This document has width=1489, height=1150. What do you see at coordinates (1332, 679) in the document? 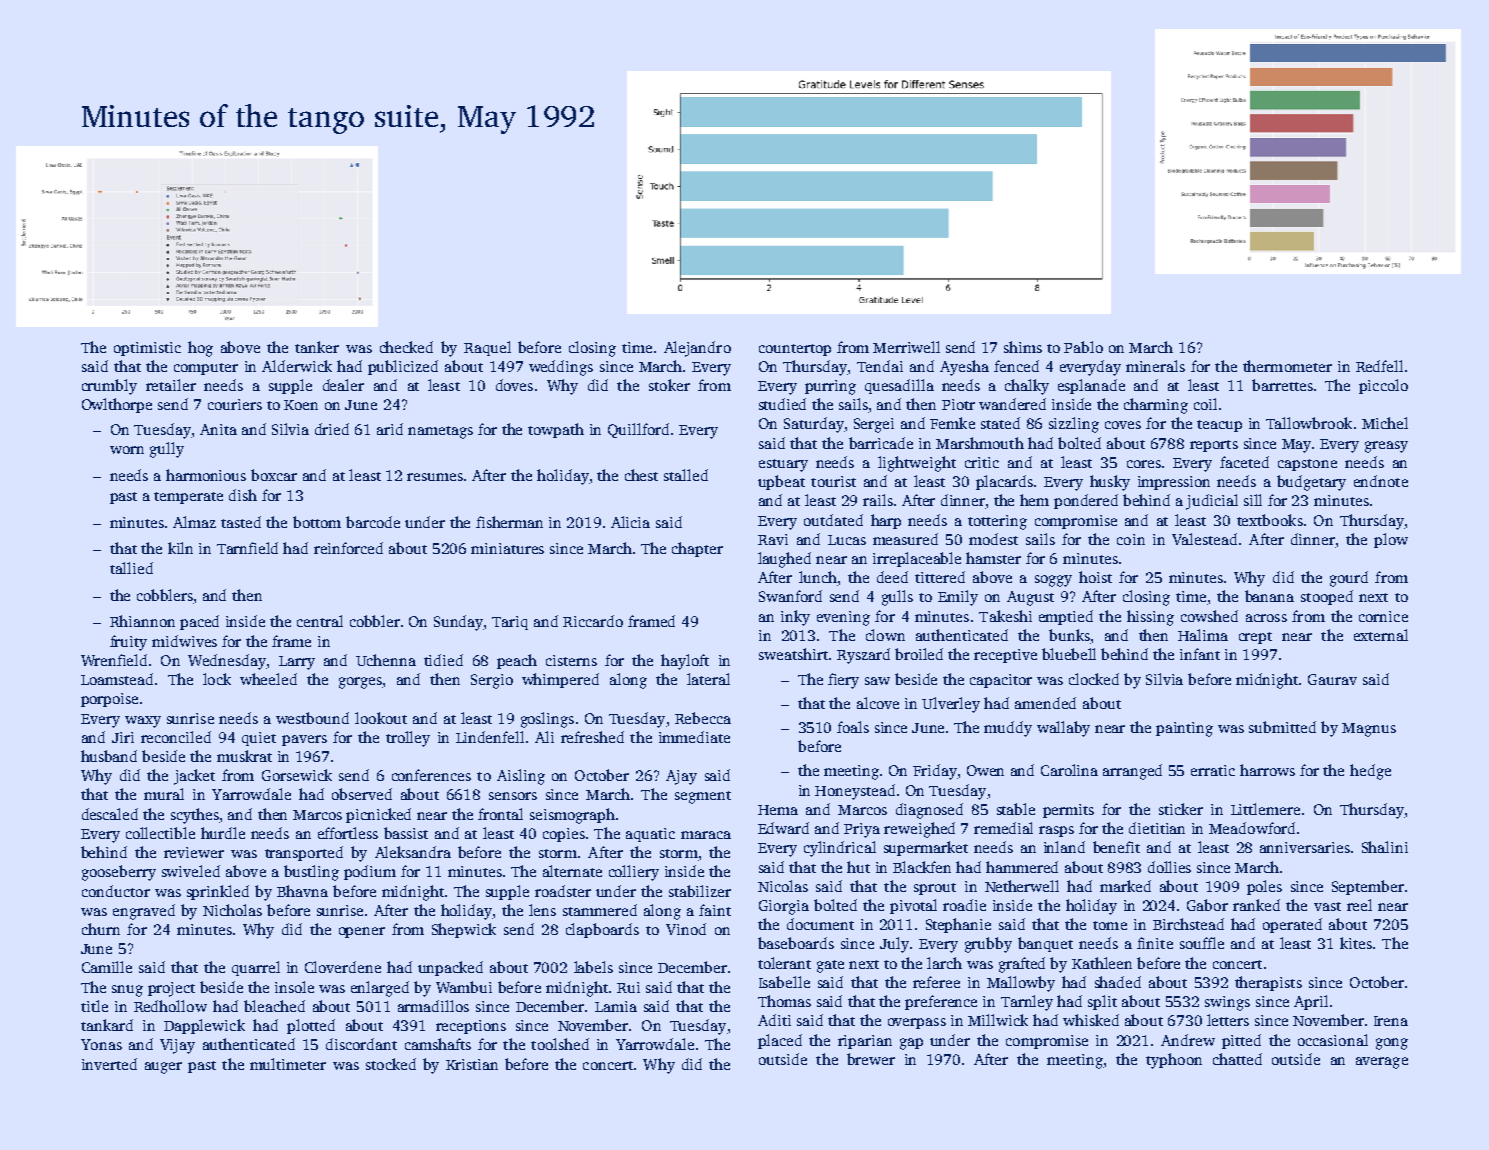
I see `Gaurav` at bounding box center [1332, 679].
